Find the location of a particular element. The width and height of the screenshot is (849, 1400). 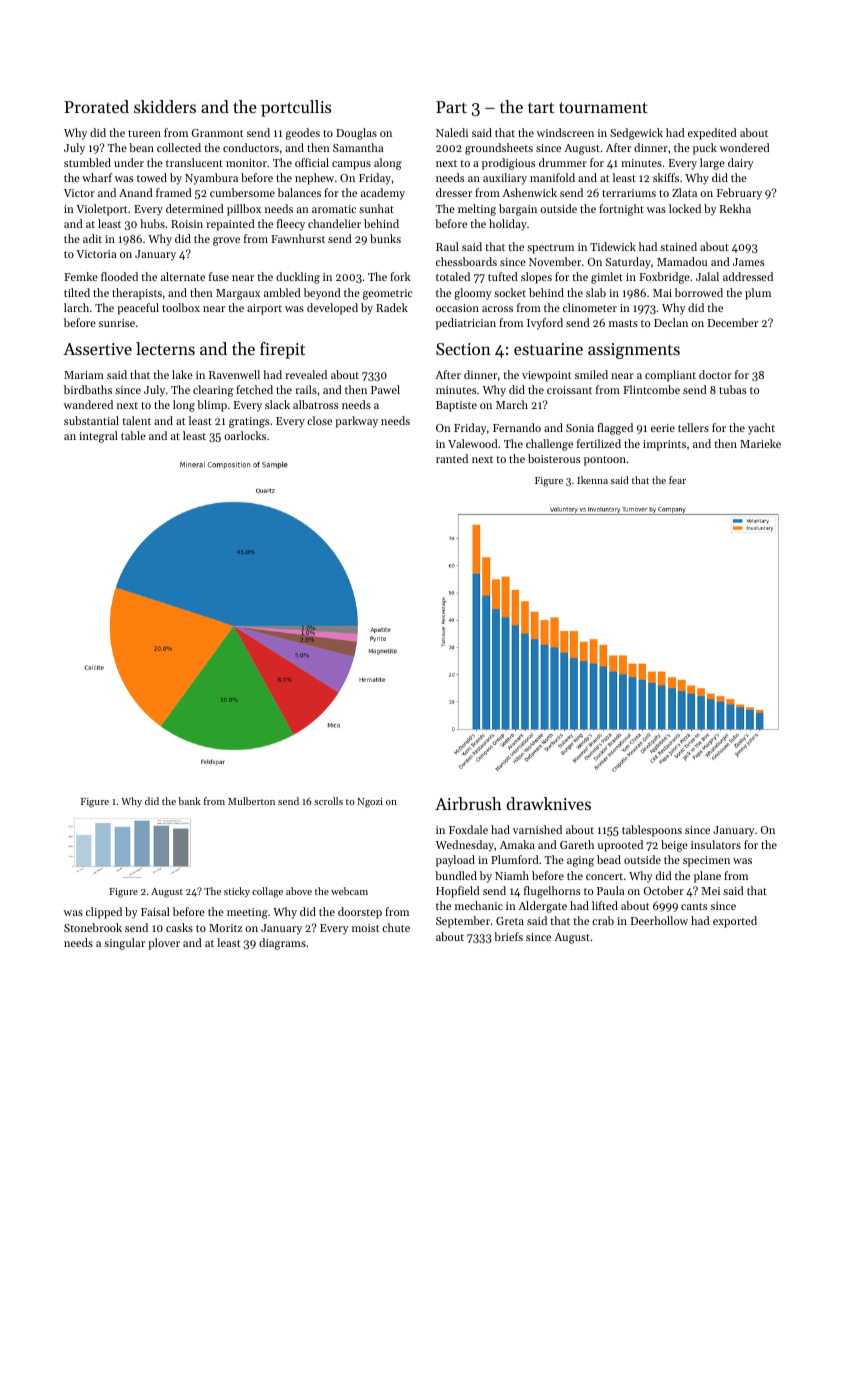

tellers is located at coordinates (693, 427).
